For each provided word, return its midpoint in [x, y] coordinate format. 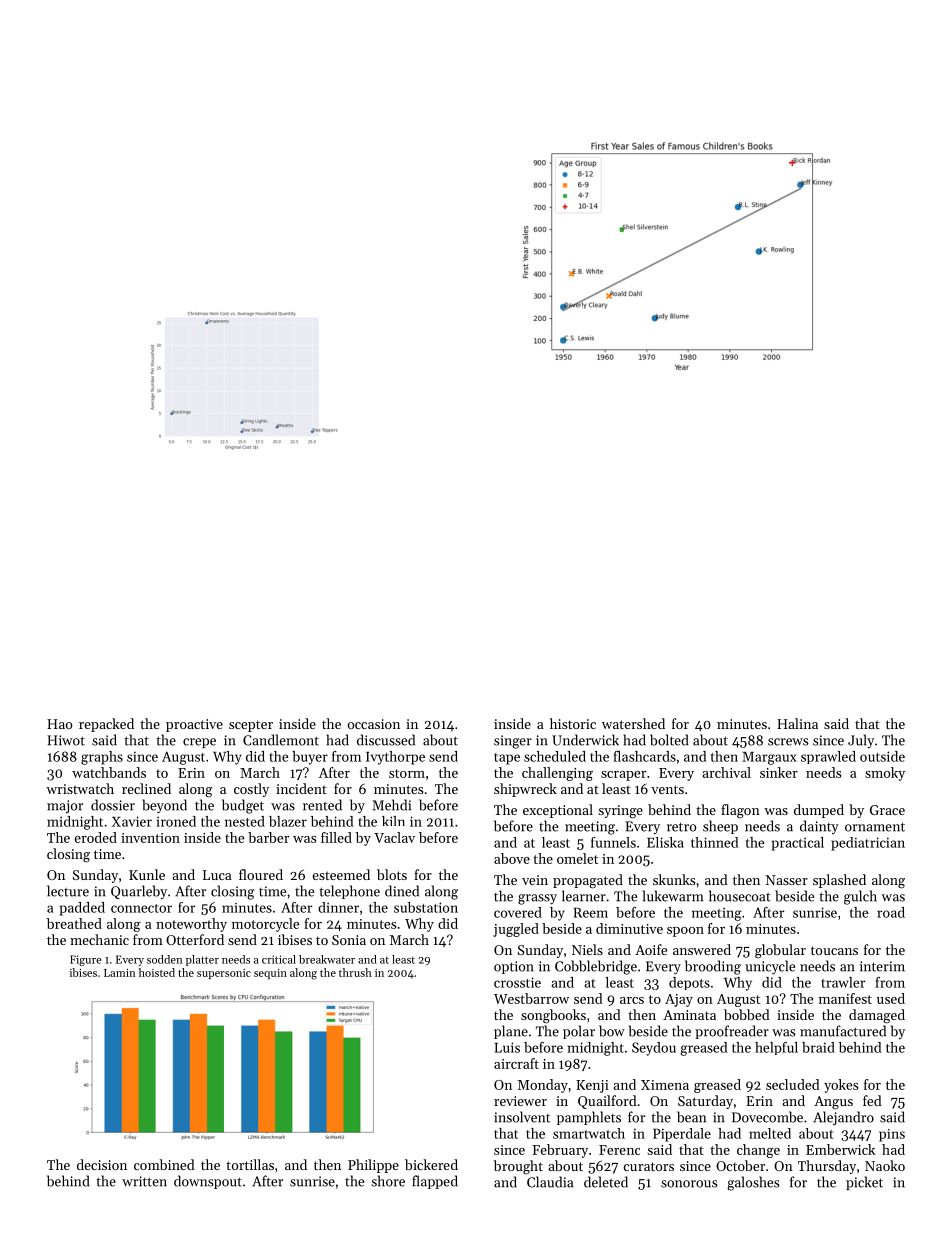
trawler [843, 982]
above [512, 858]
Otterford [195, 939]
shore [388, 1181]
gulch [860, 897]
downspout [208, 1182]
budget [243, 806]
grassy [537, 899]
